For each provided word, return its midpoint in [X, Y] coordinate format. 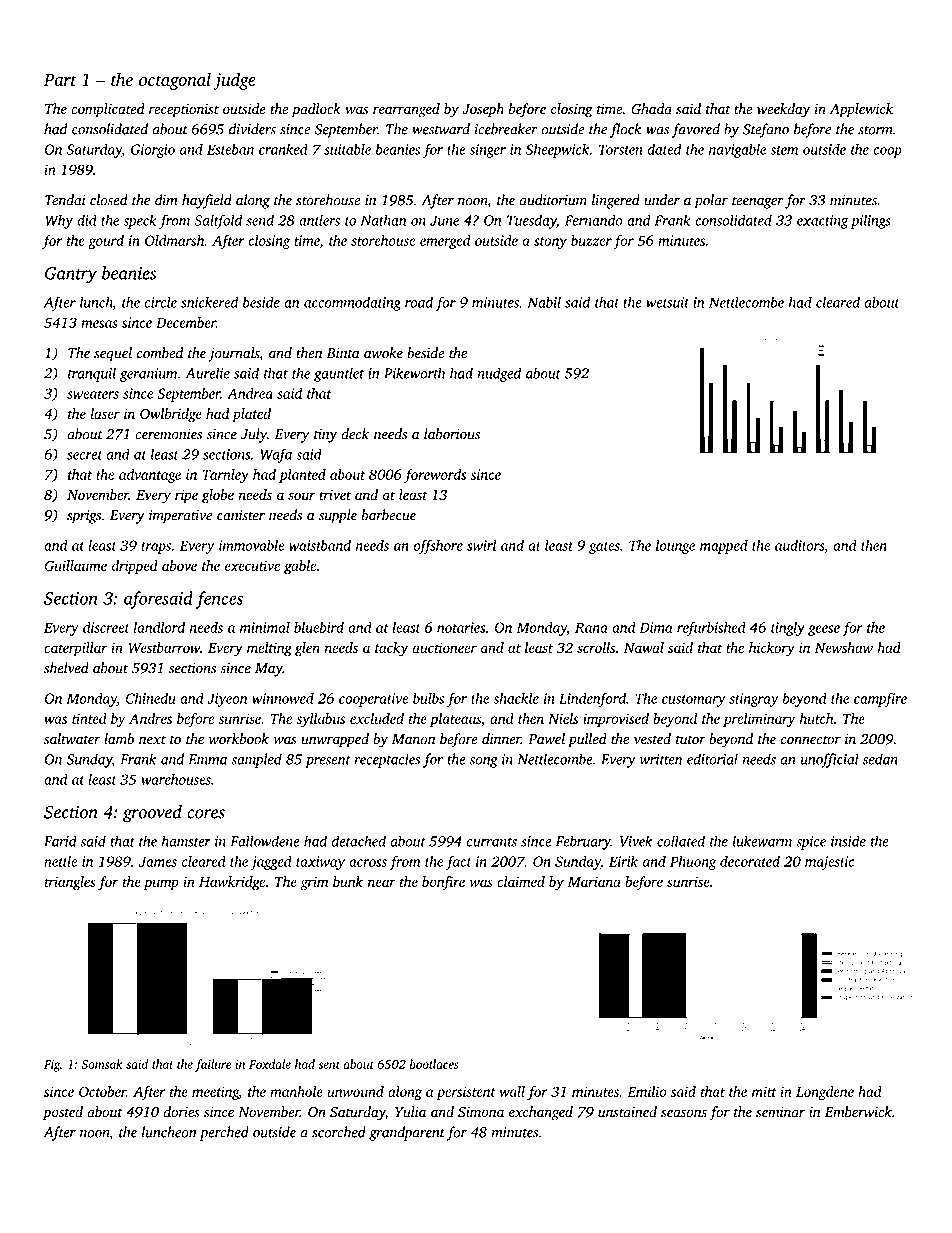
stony [550, 243]
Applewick [861, 110]
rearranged [406, 110]
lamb [119, 739]
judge [235, 81]
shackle [516, 698]
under [662, 200]
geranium [149, 375]
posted [63, 1113]
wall [512, 1091]
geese [824, 630]
